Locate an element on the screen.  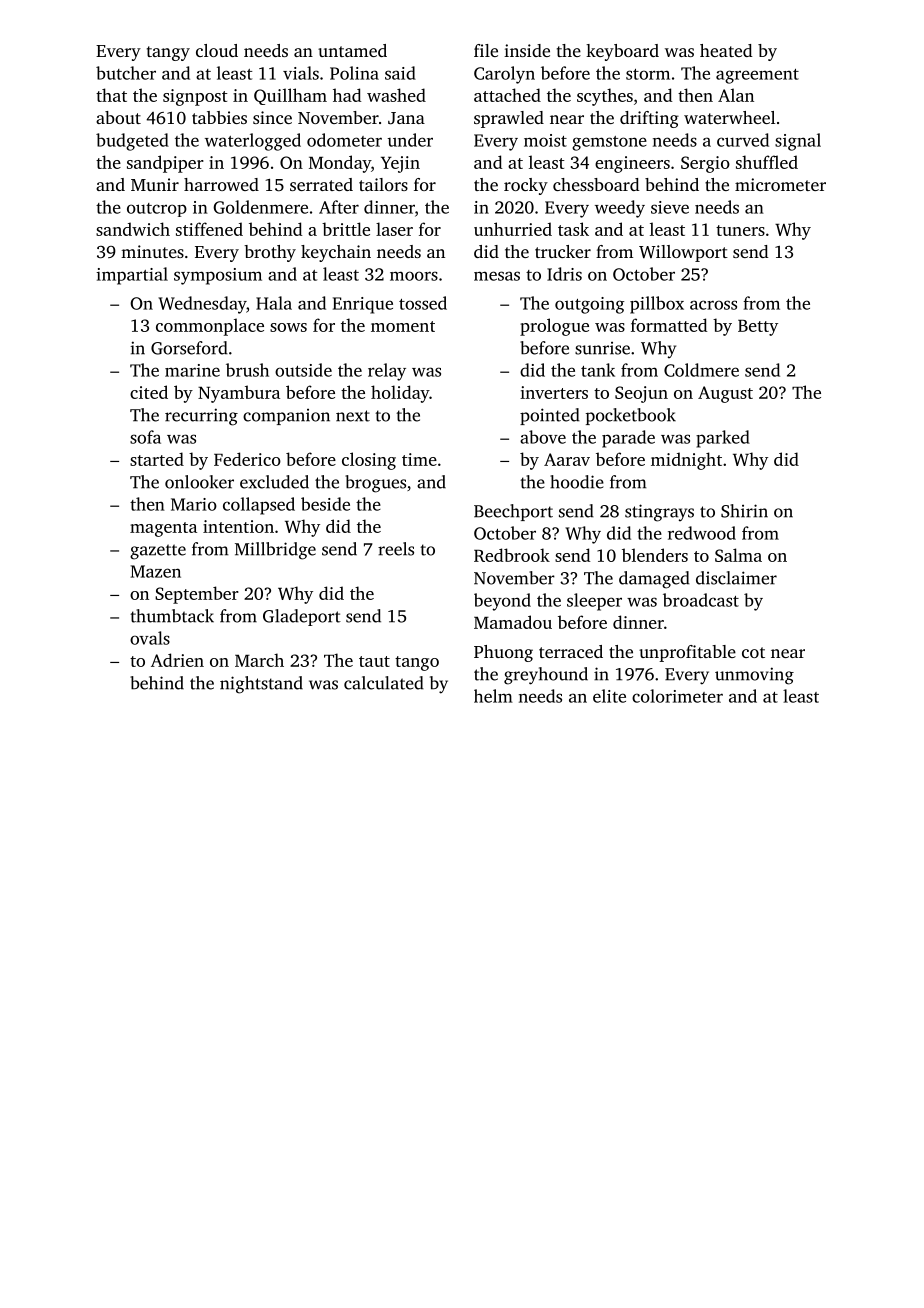
chessboard is located at coordinates (596, 184).
